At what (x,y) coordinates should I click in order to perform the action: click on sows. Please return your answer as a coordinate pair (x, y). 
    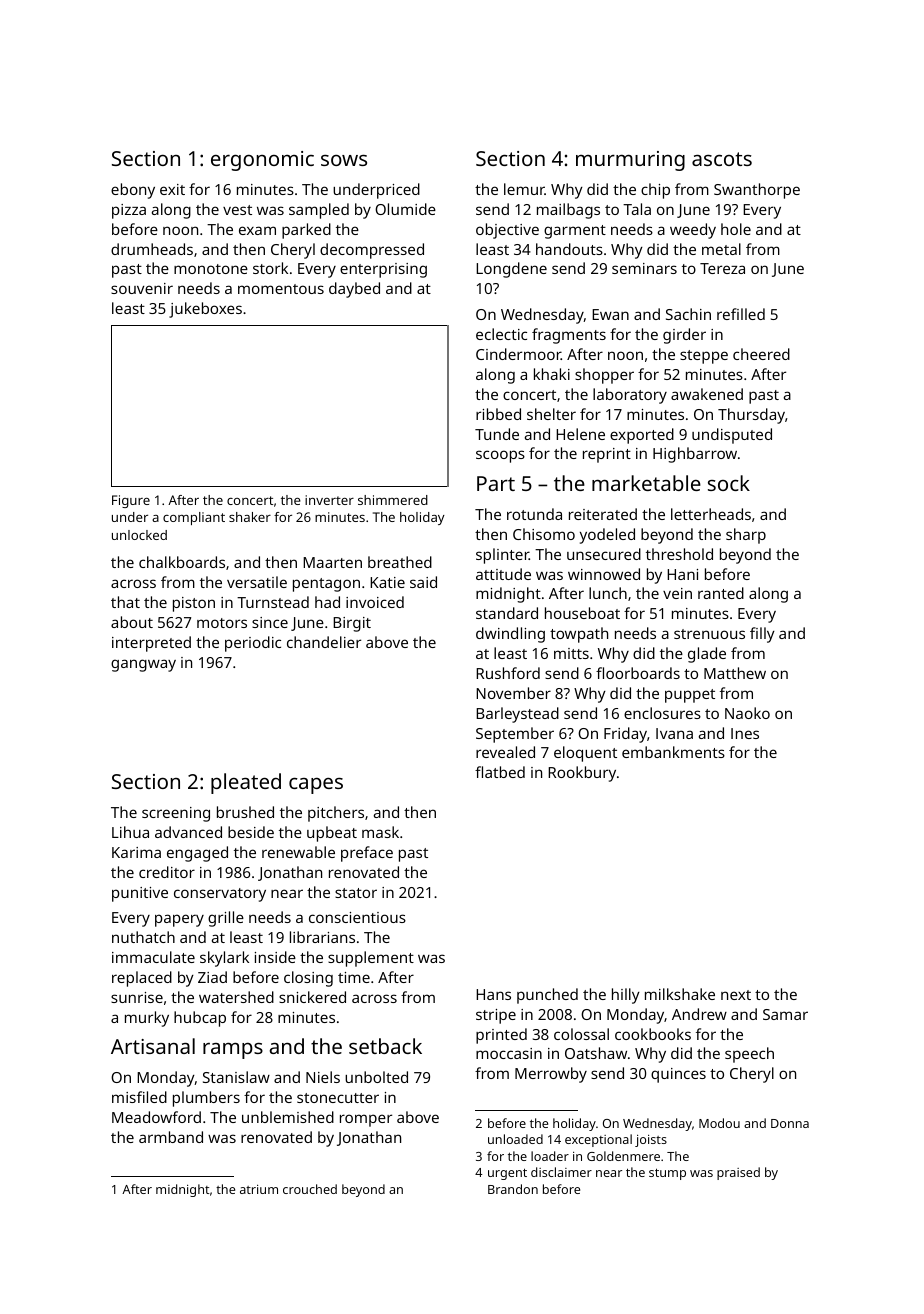
    Looking at the image, I should click on (344, 160).
